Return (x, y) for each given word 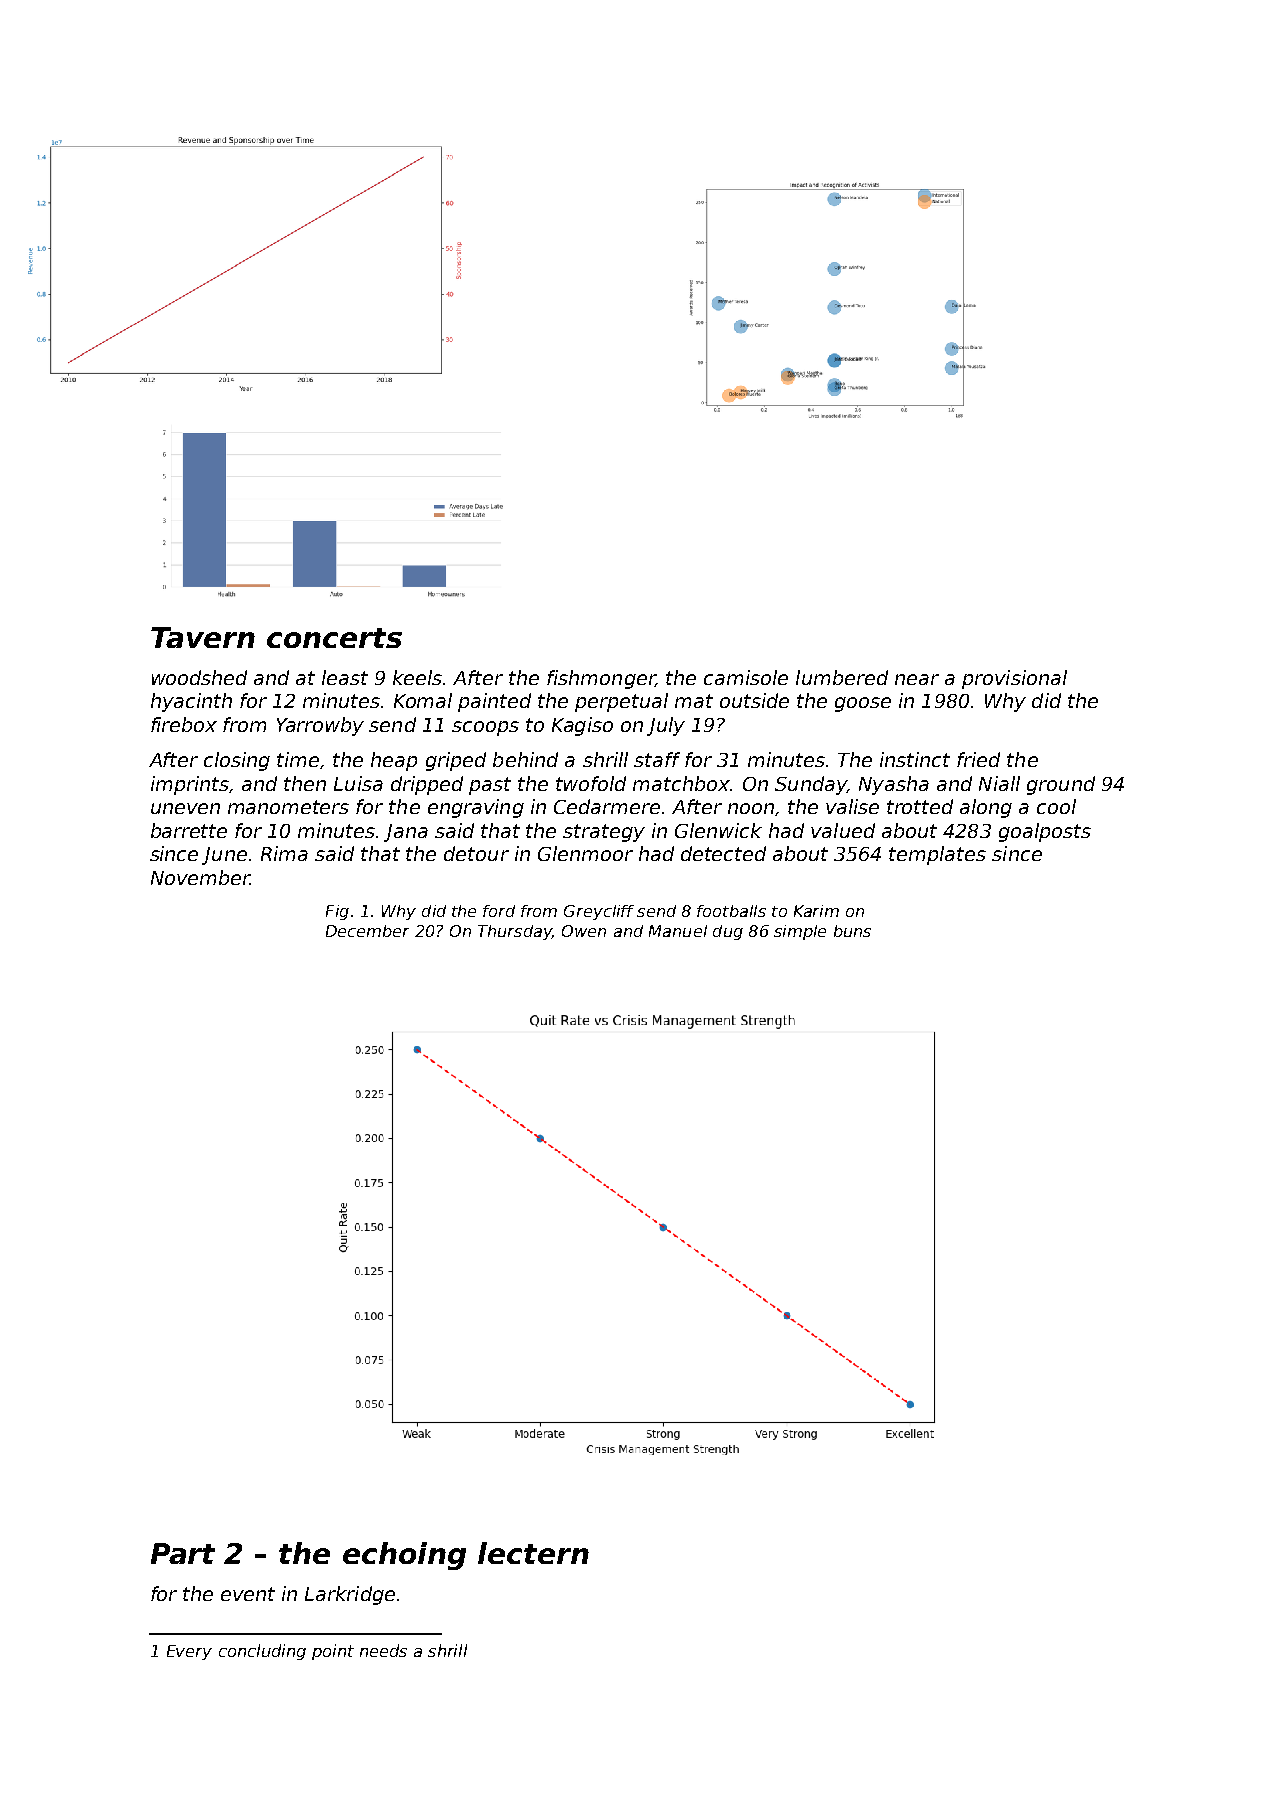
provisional (1014, 679)
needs (383, 1650)
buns (852, 931)
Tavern (203, 637)
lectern (533, 1553)
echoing (404, 1556)
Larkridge (350, 1595)
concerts (334, 638)
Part (183, 1553)
